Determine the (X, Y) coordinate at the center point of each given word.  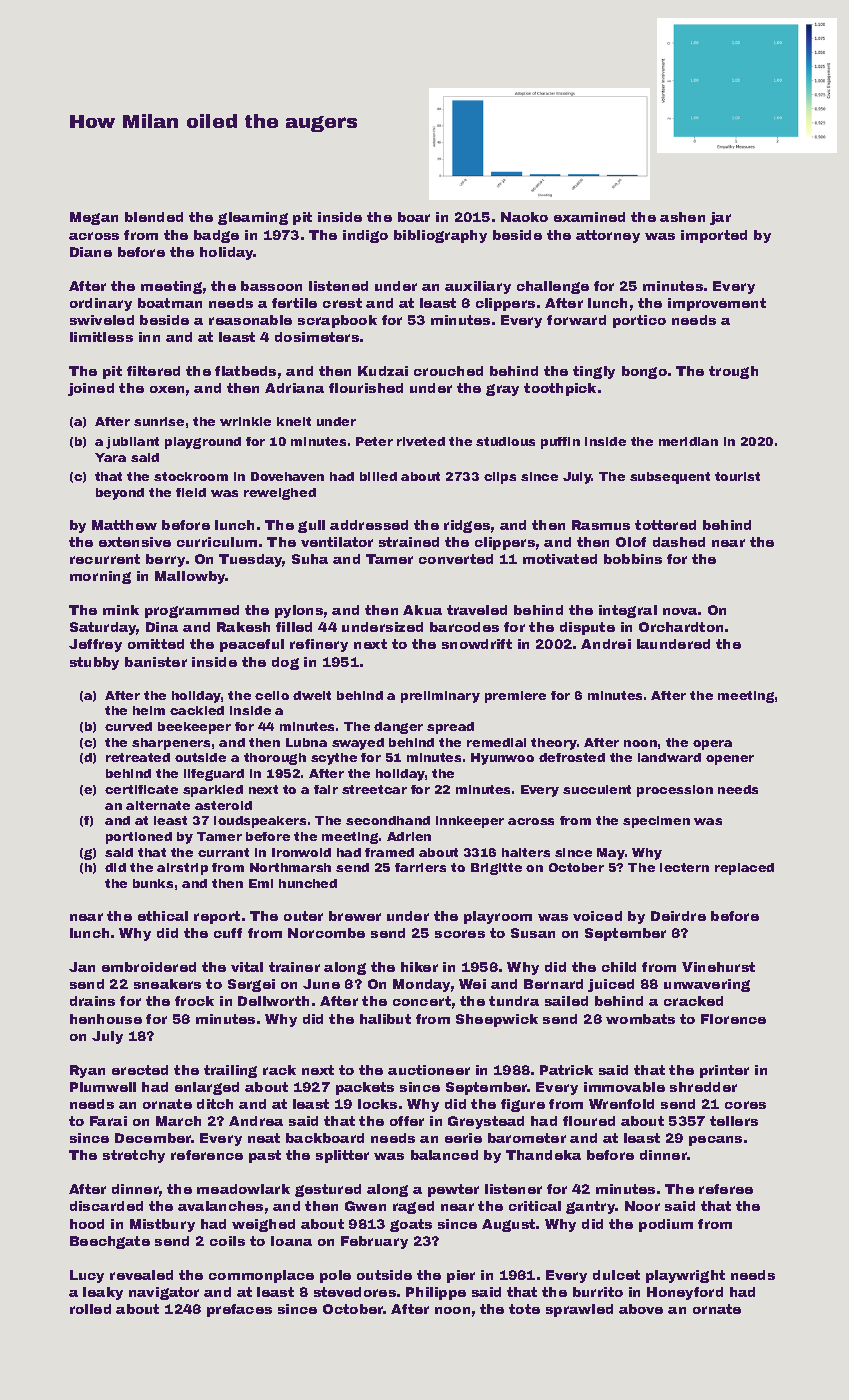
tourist (737, 476)
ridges (467, 526)
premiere (515, 697)
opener (730, 760)
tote (524, 1309)
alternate (158, 805)
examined (589, 217)
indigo (365, 236)
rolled (90, 1309)
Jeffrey (95, 645)
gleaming (253, 218)
